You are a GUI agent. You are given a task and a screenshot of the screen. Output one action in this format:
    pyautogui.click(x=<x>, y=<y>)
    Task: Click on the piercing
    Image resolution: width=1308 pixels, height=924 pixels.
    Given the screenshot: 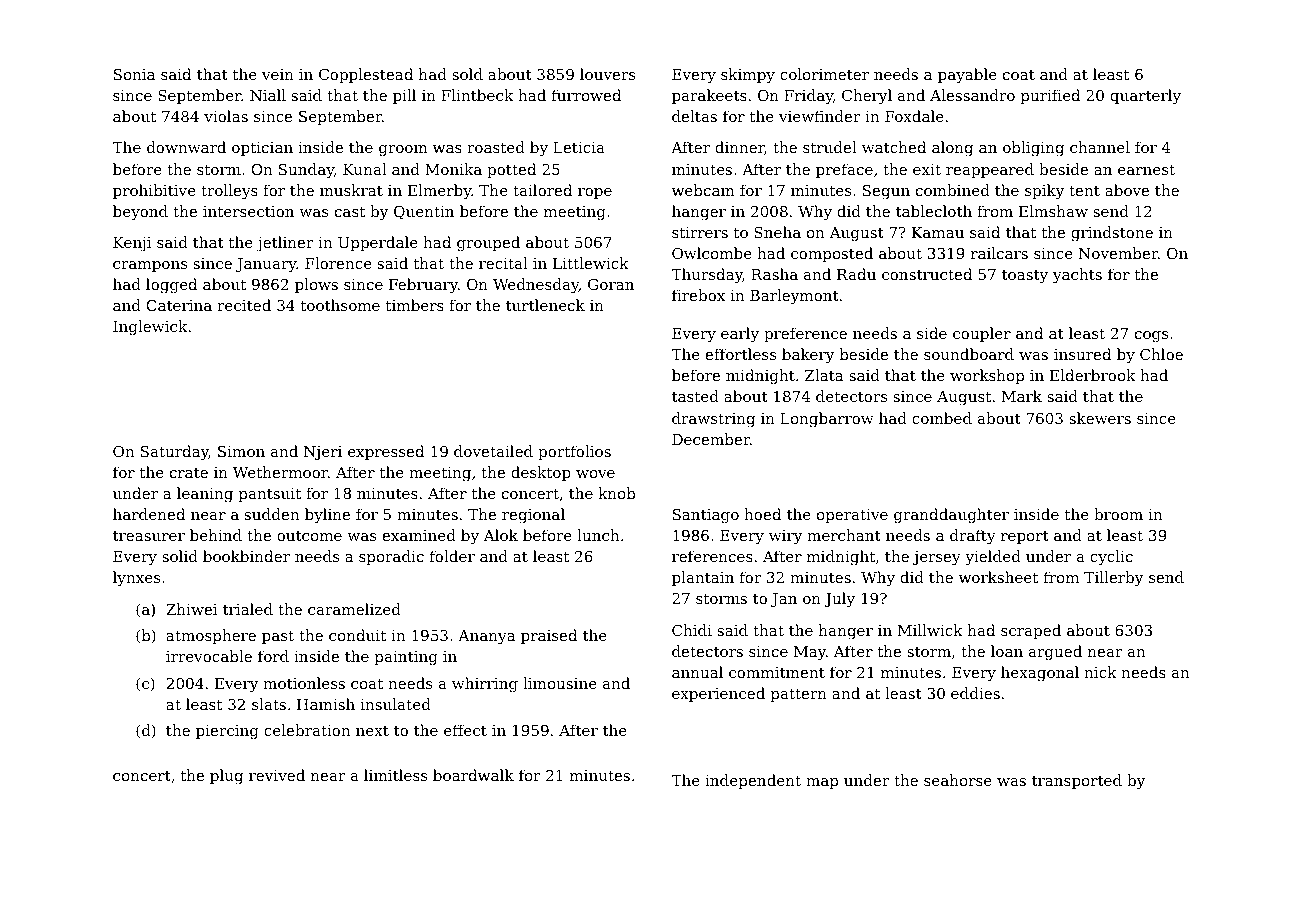 What is the action you would take?
    pyautogui.click(x=227, y=732)
